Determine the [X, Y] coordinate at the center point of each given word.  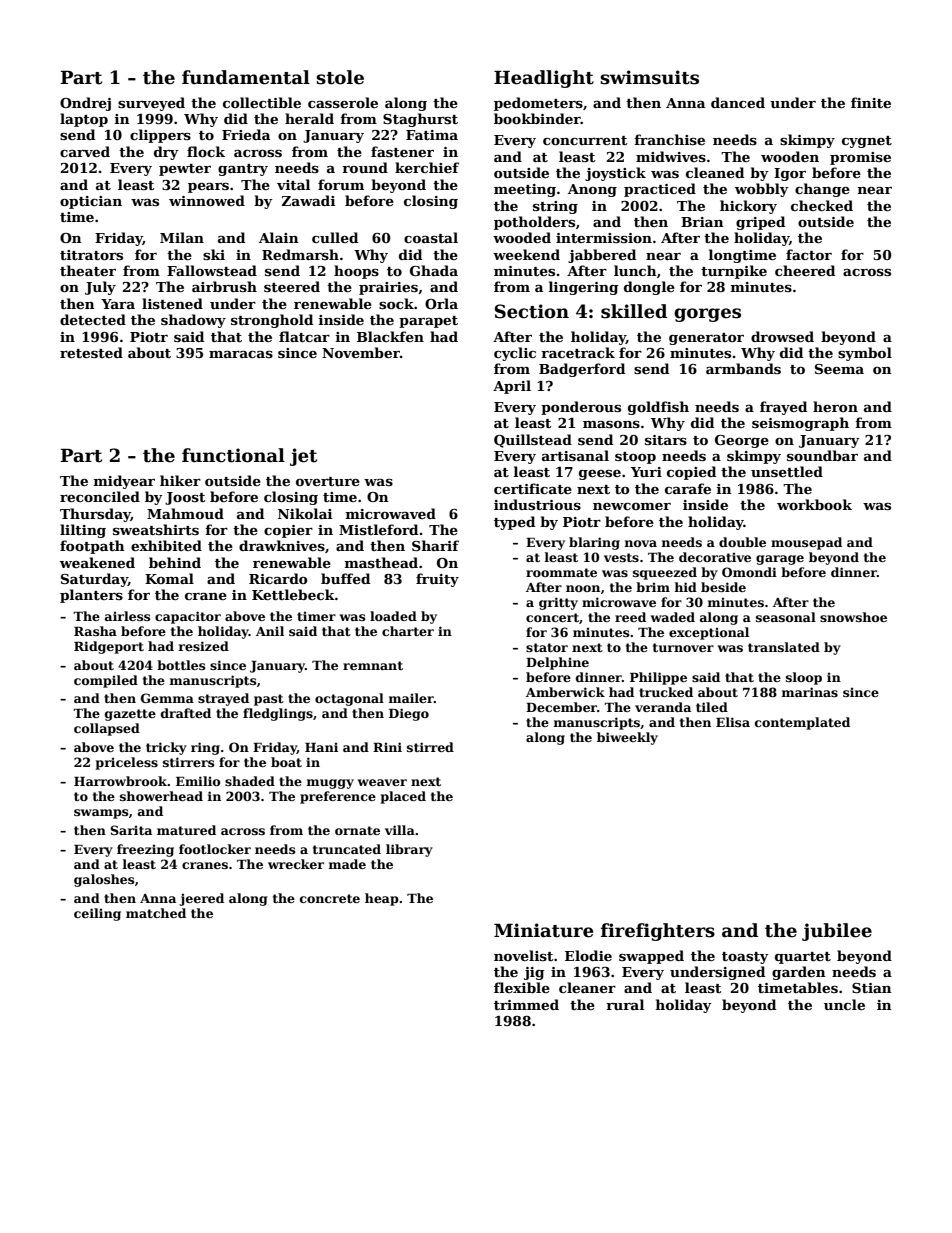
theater [88, 270]
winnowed [207, 200]
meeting [525, 190]
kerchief [427, 167]
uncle [844, 1004]
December [561, 707]
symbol [865, 354]
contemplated [802, 723]
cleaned [715, 172]
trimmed [526, 1004]
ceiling [97, 914]
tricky [166, 748]
